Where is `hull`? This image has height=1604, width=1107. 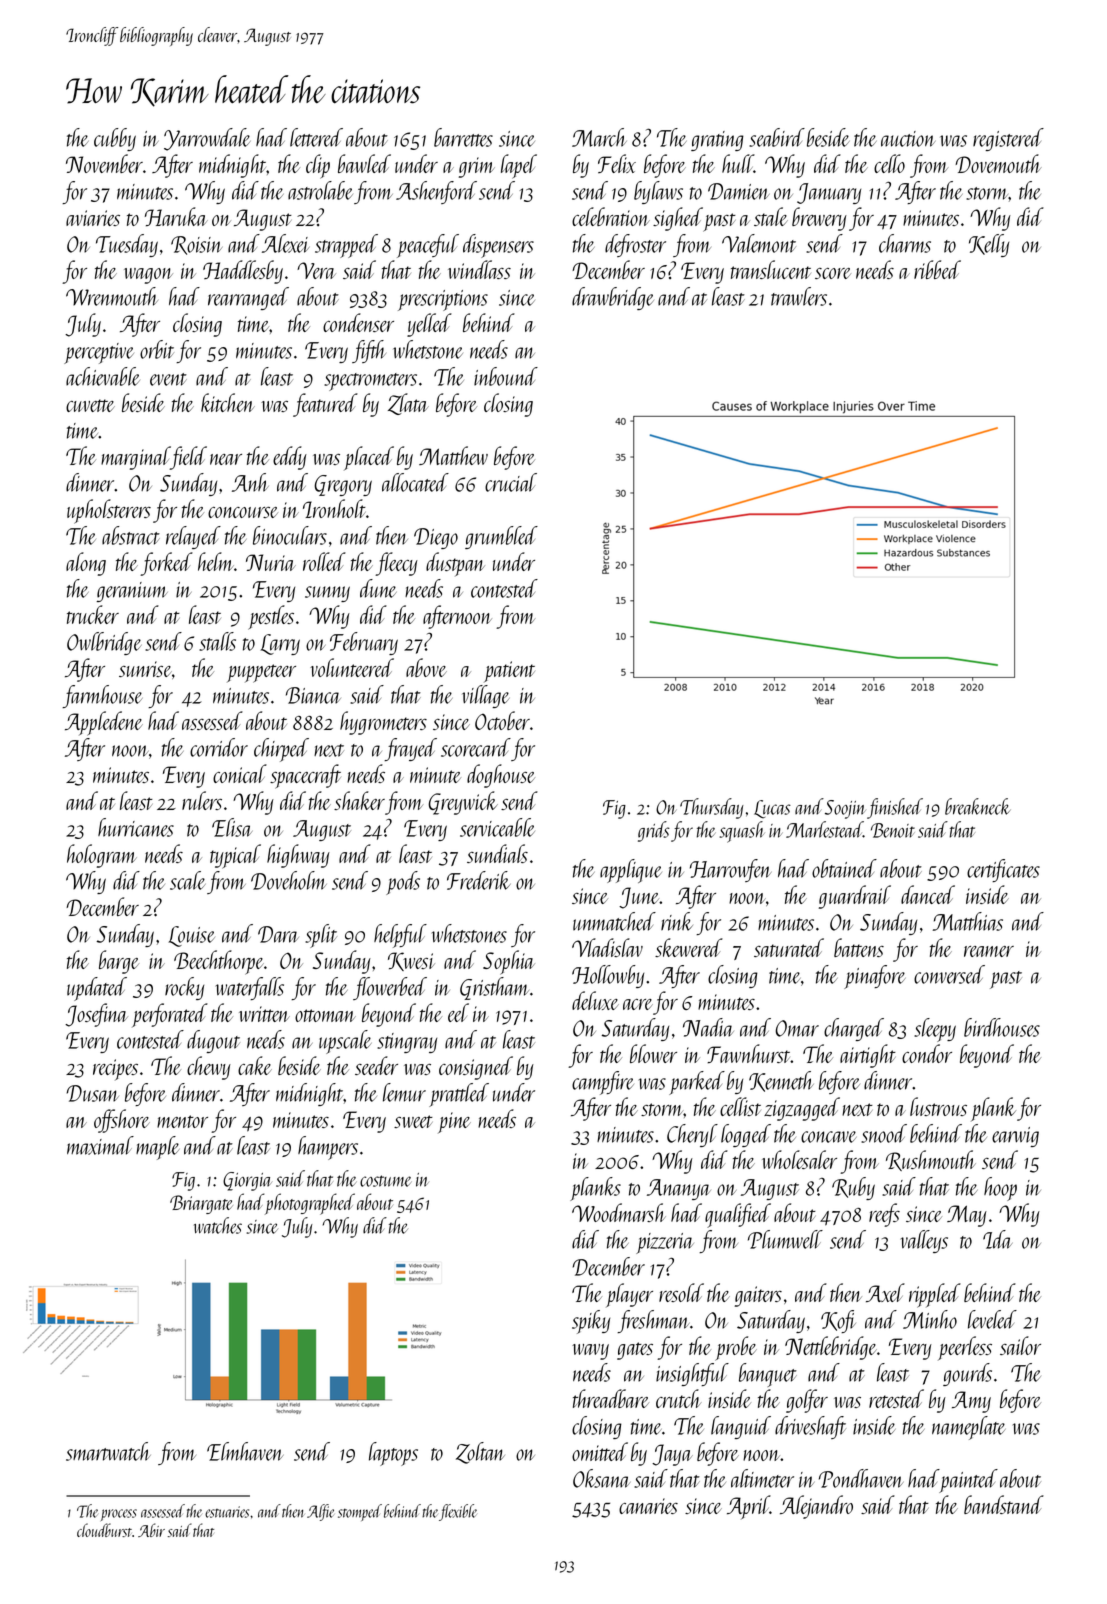 hull is located at coordinates (738, 163).
